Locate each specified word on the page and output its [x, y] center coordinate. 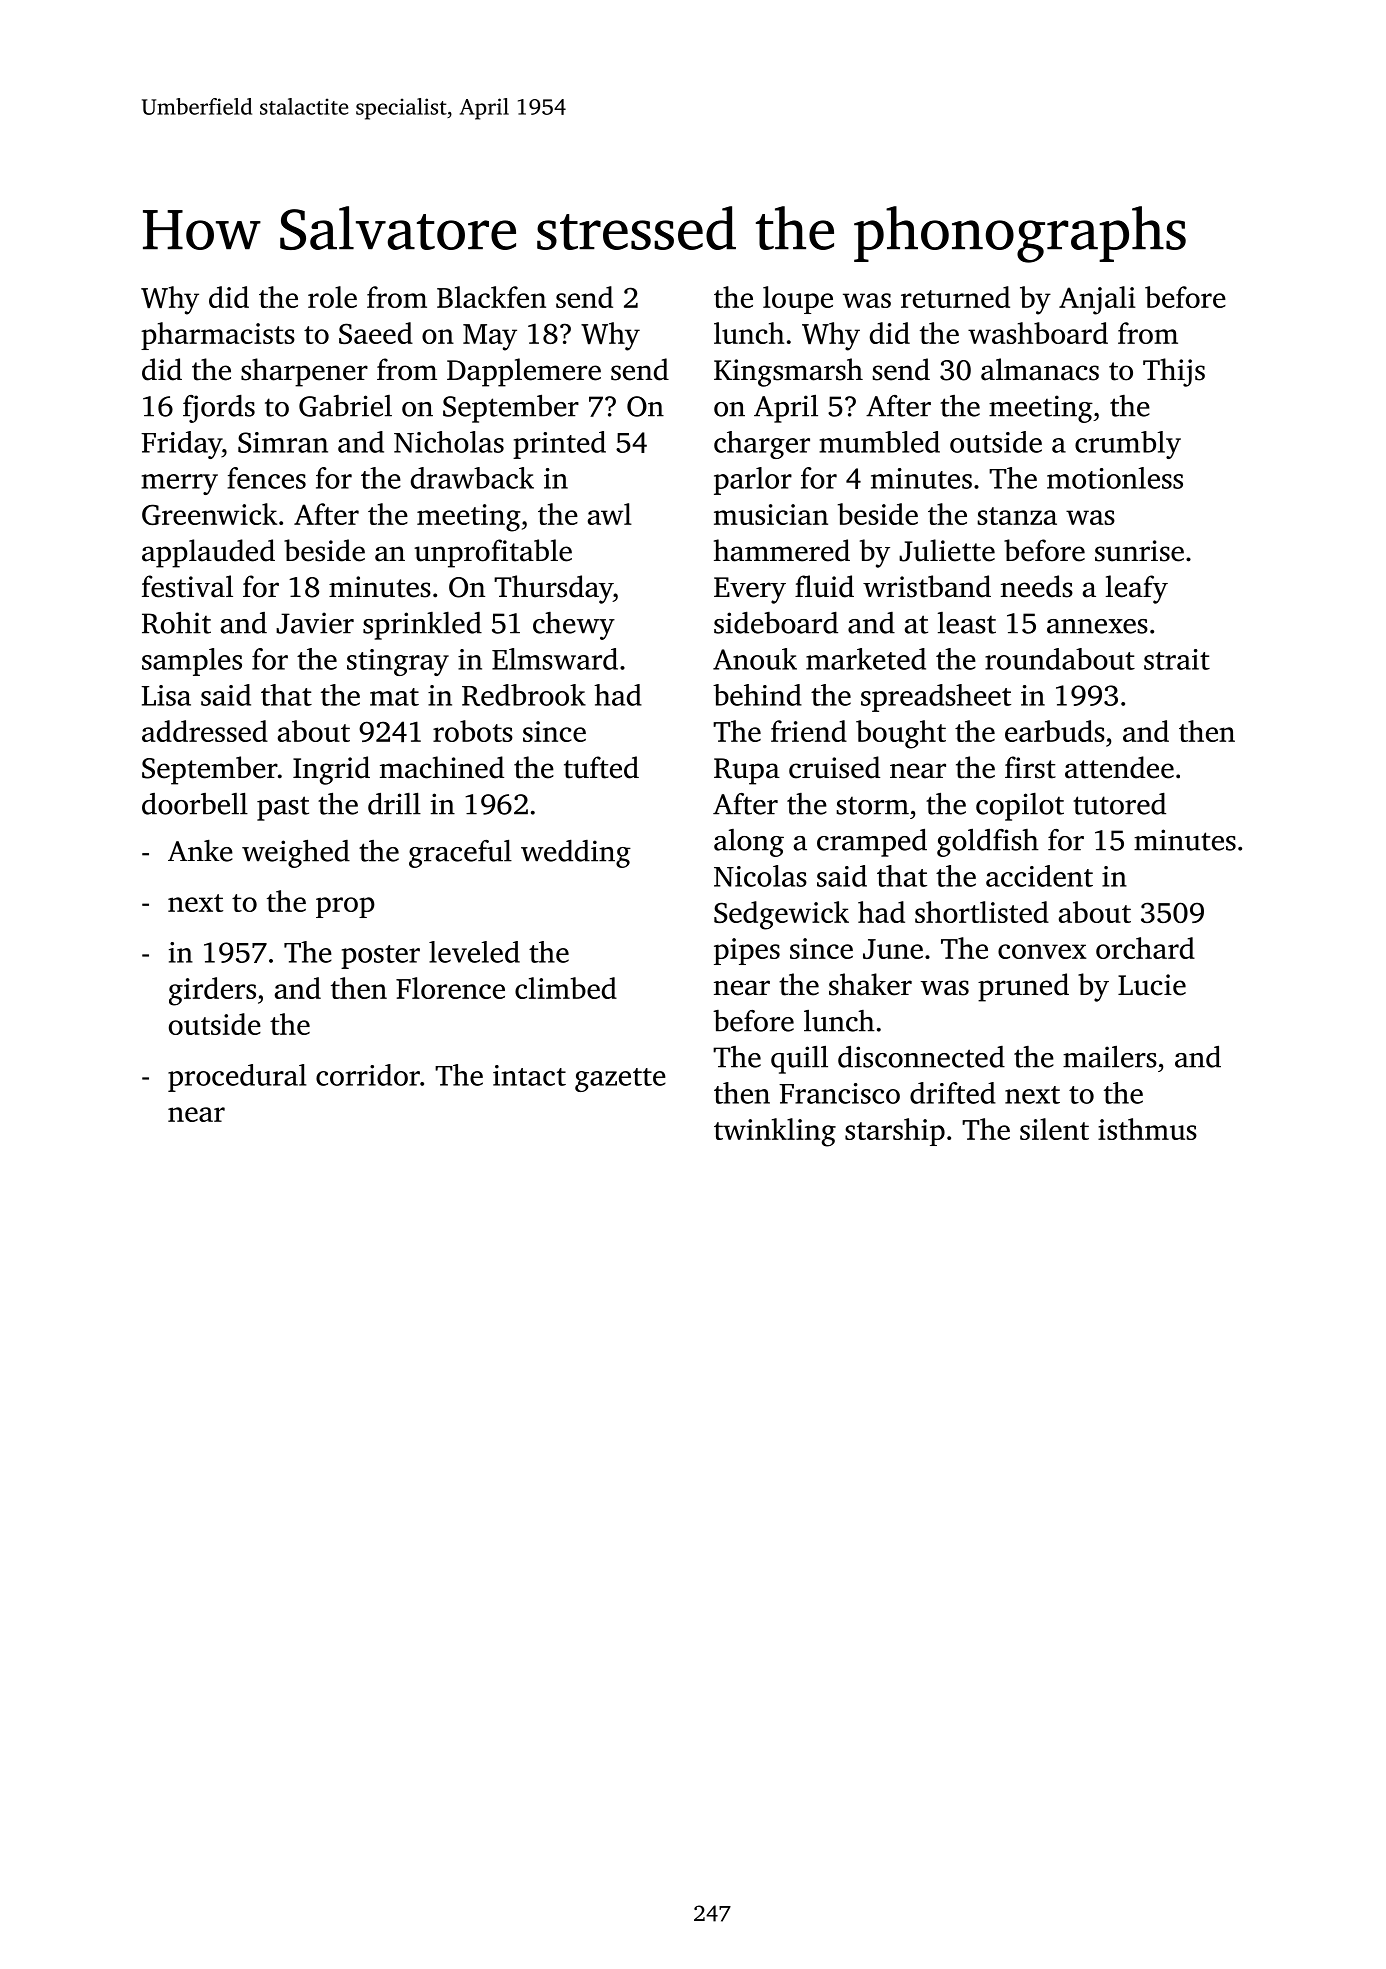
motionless [1115, 478]
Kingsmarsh [788, 372]
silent [1054, 1129]
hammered [782, 550]
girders [212, 991]
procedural [237, 1078]
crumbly [1128, 445]
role [332, 297]
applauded [208, 553]
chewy [574, 626]
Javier [315, 623]
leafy [1137, 589]
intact [529, 1075]
